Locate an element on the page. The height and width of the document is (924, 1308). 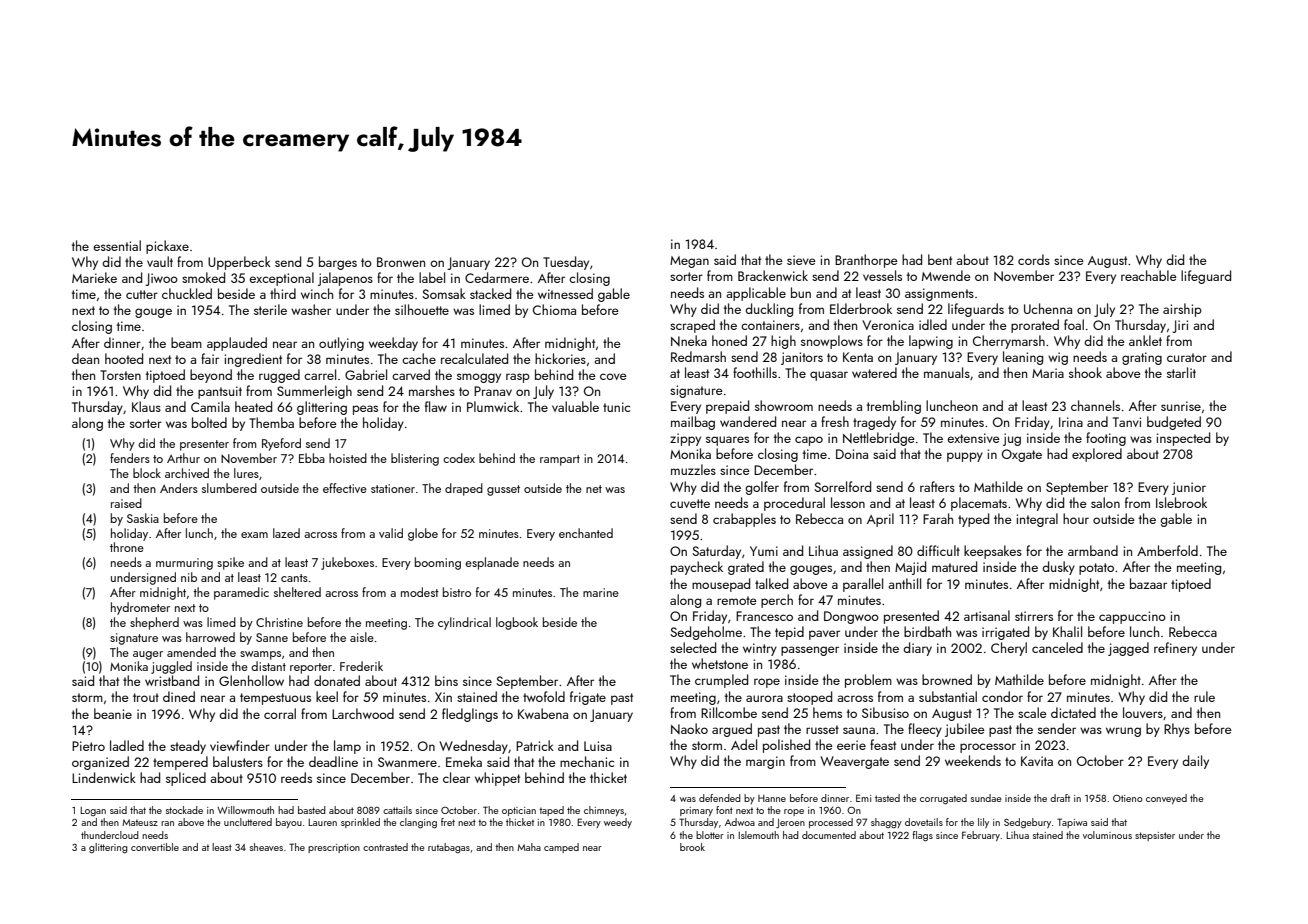
cords is located at coordinates (1034, 259).
